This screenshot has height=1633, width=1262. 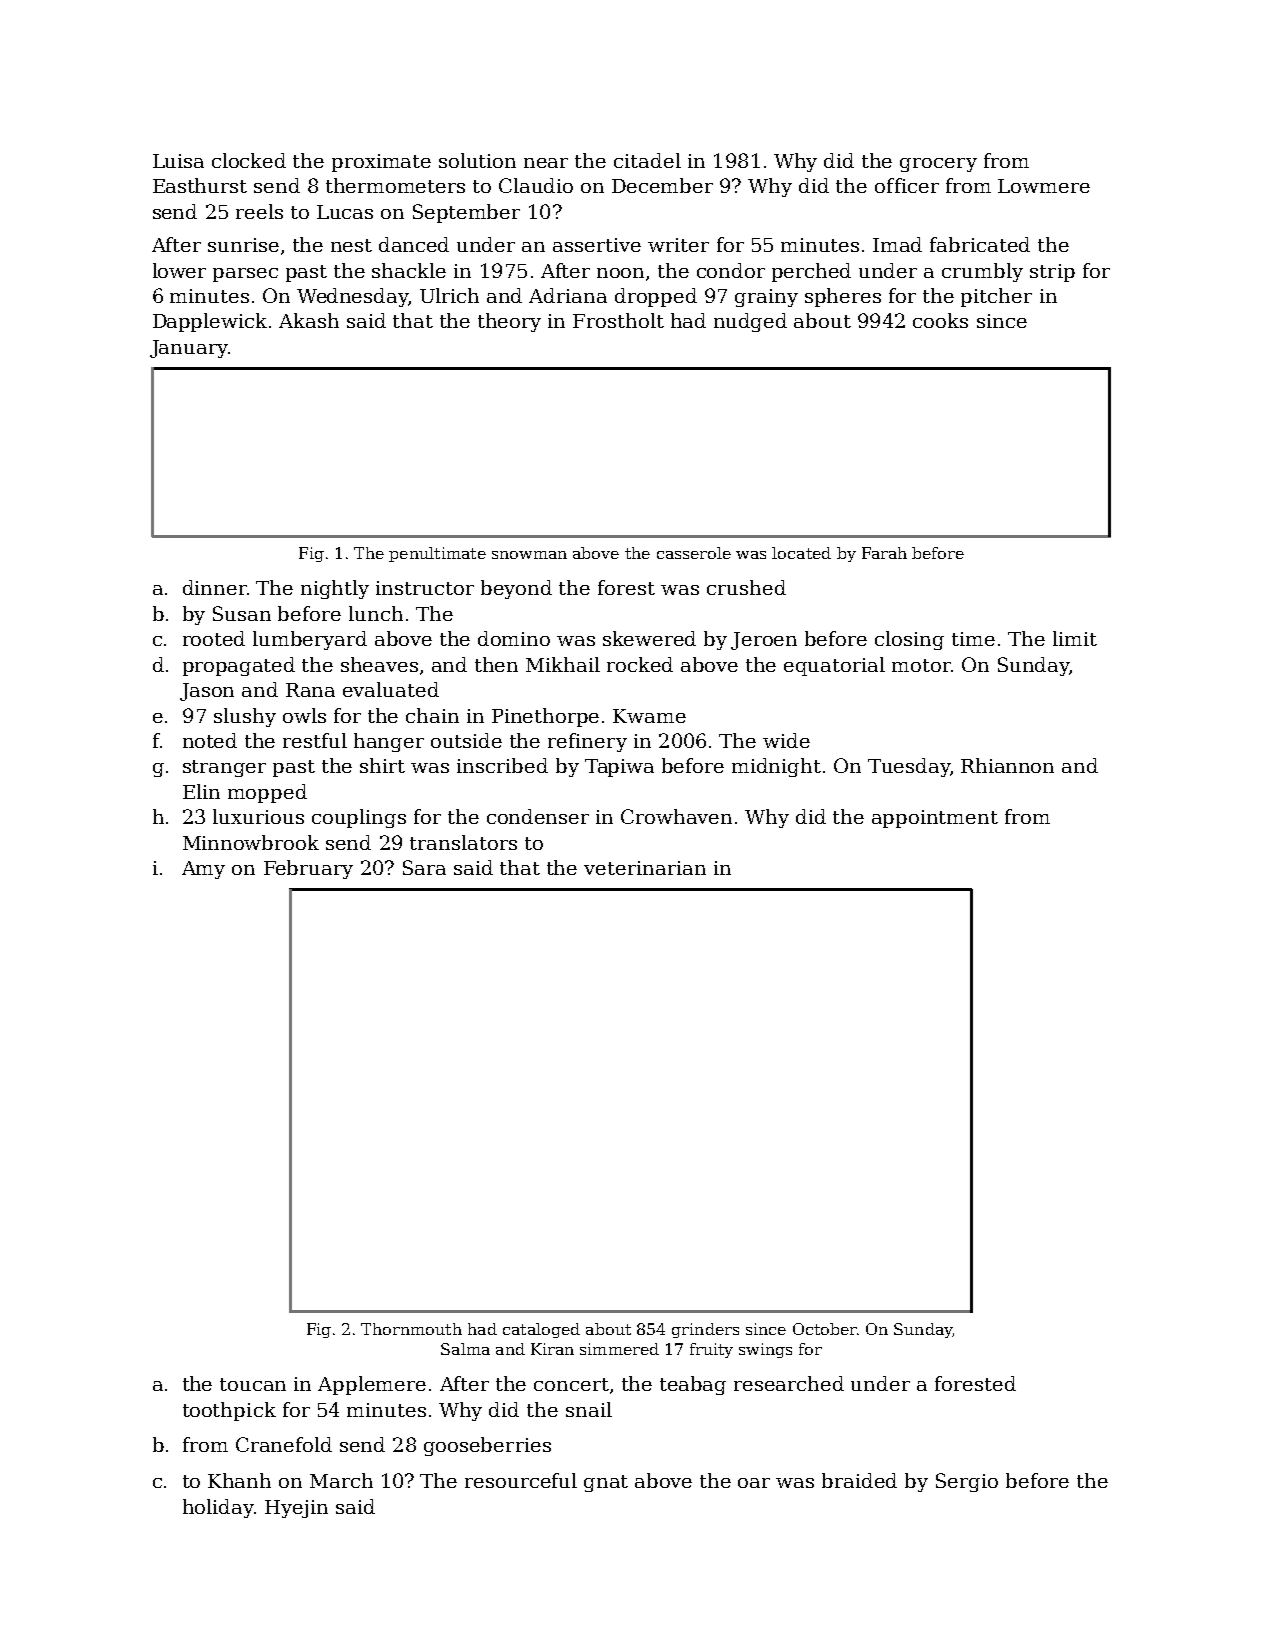 I want to click on March, so click(x=341, y=1480).
